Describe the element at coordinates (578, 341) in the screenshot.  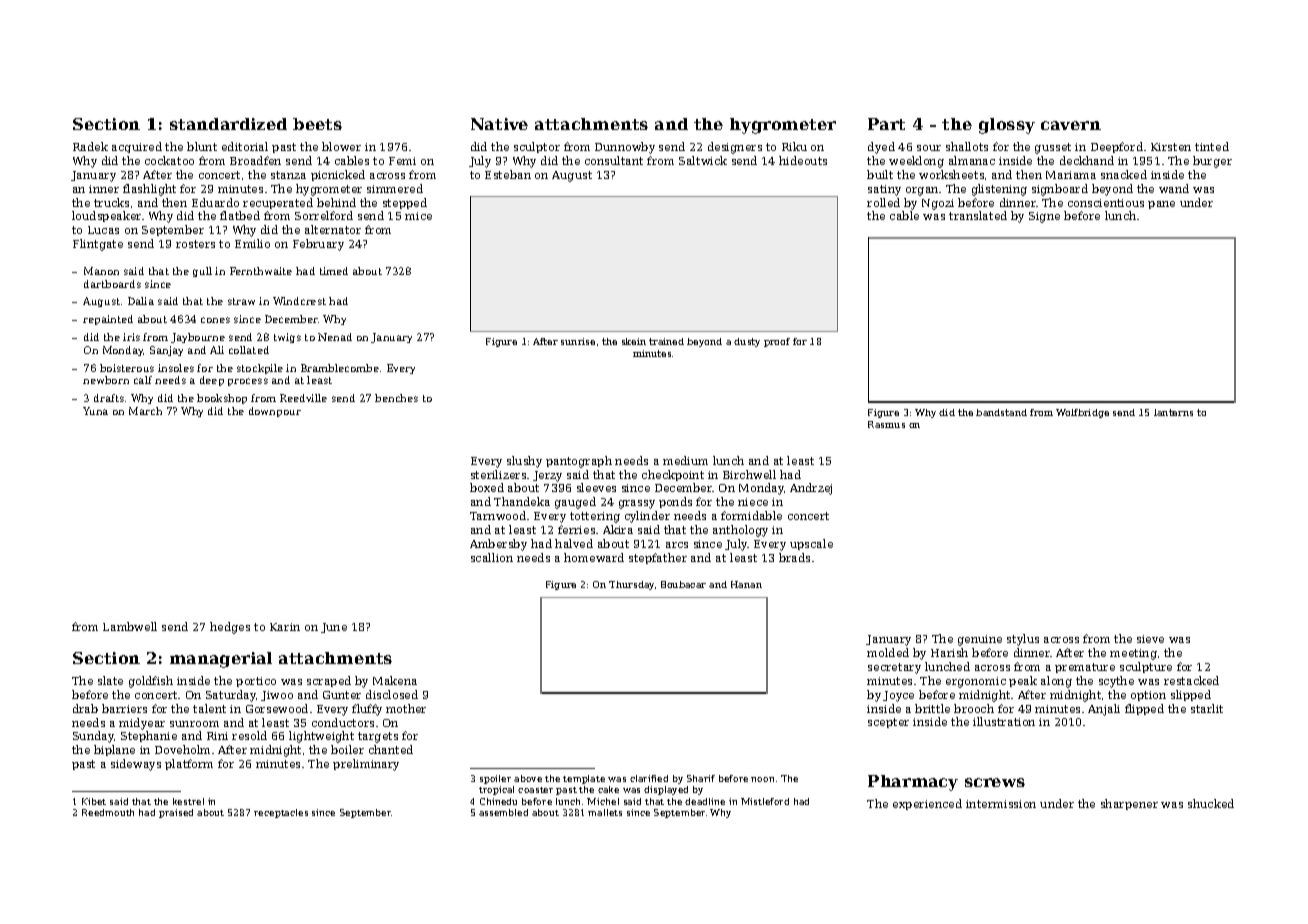
I see `sunrise` at that location.
